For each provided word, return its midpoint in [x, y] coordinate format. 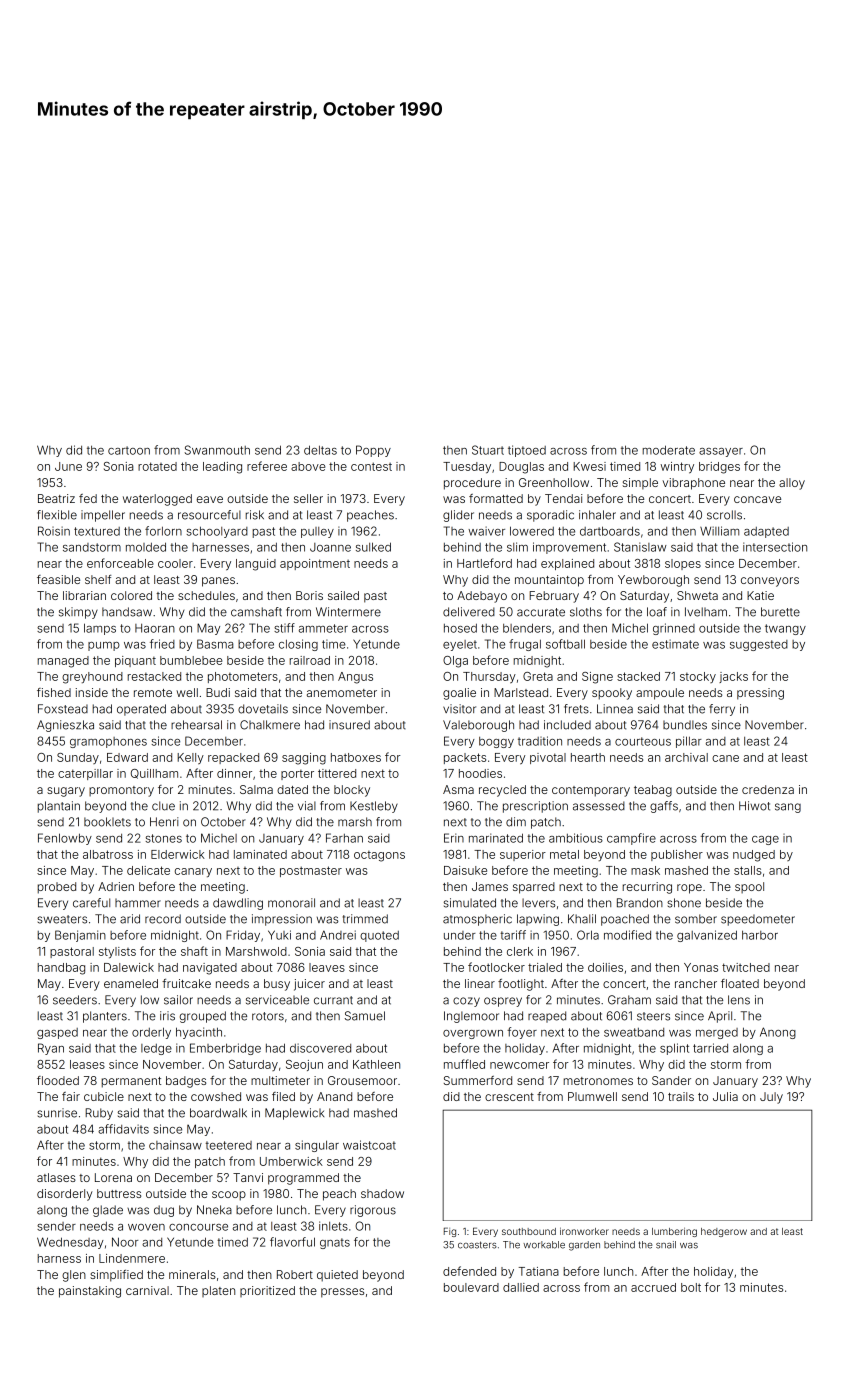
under [460, 935]
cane [725, 758]
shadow [382, 1193]
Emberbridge [225, 1049]
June [68, 466]
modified [627, 935]
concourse [198, 1227]
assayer [721, 452]
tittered [337, 773]
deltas [320, 450]
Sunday [78, 758]
